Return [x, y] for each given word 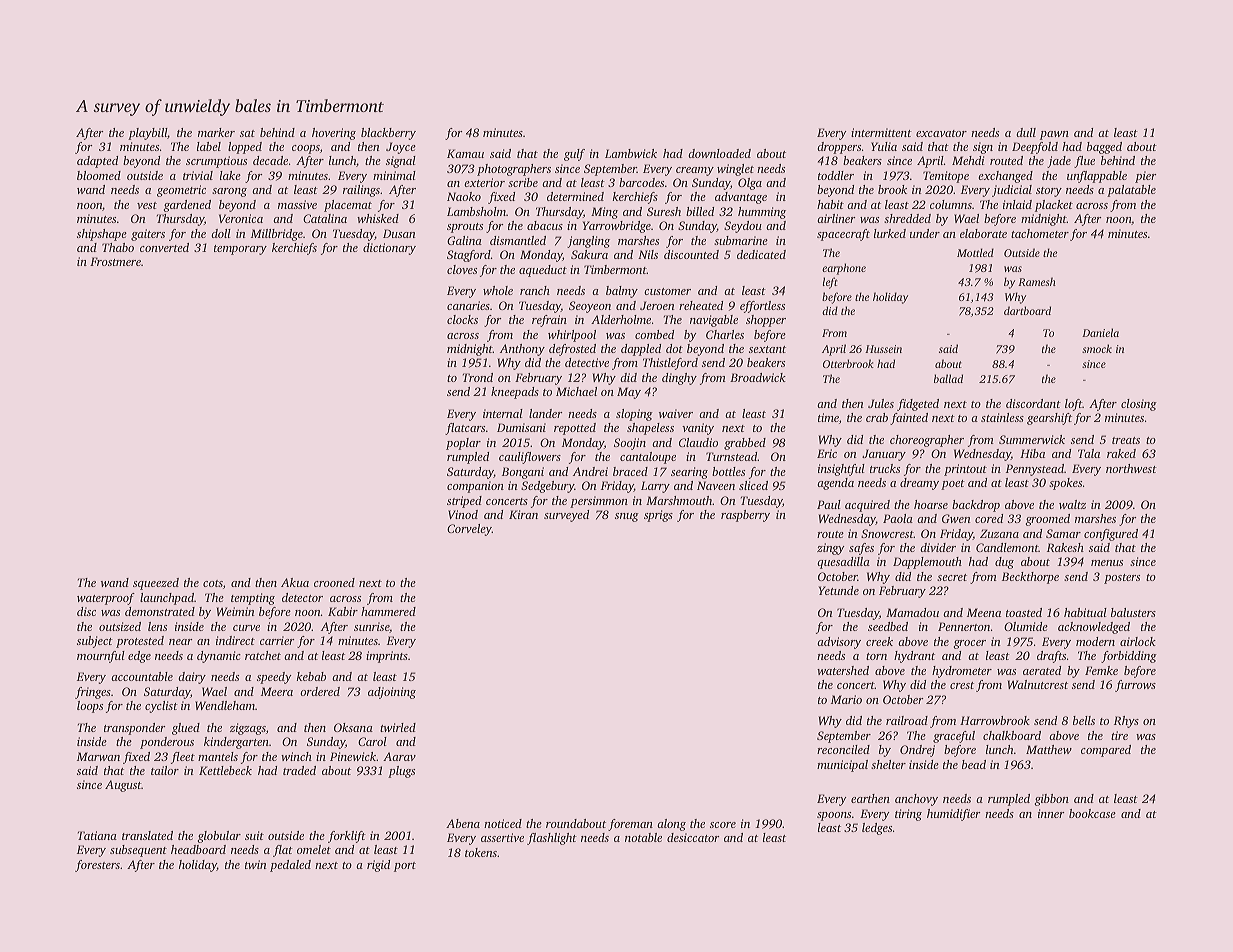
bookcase [1092, 813]
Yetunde [839, 590]
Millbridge [277, 235]
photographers [514, 170]
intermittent [881, 132]
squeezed [156, 584]
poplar [463, 444]
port [405, 867]
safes [861, 549]
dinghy [679, 379]
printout [965, 470]
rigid [378, 866]
